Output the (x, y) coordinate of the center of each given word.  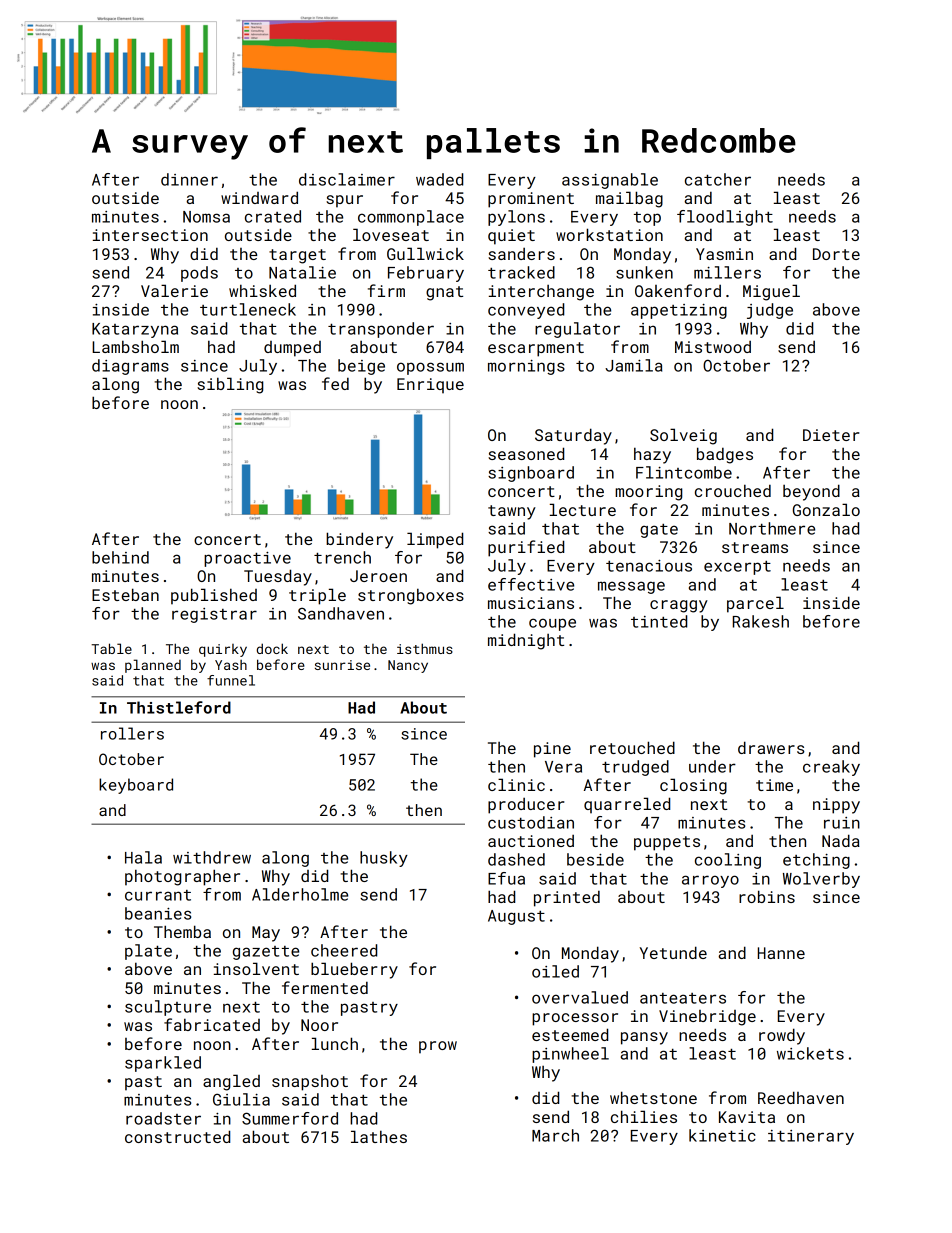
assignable (610, 181)
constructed (177, 1136)
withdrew (212, 857)
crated (273, 216)
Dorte (836, 254)
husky (384, 859)
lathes (379, 1136)
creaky (831, 768)
